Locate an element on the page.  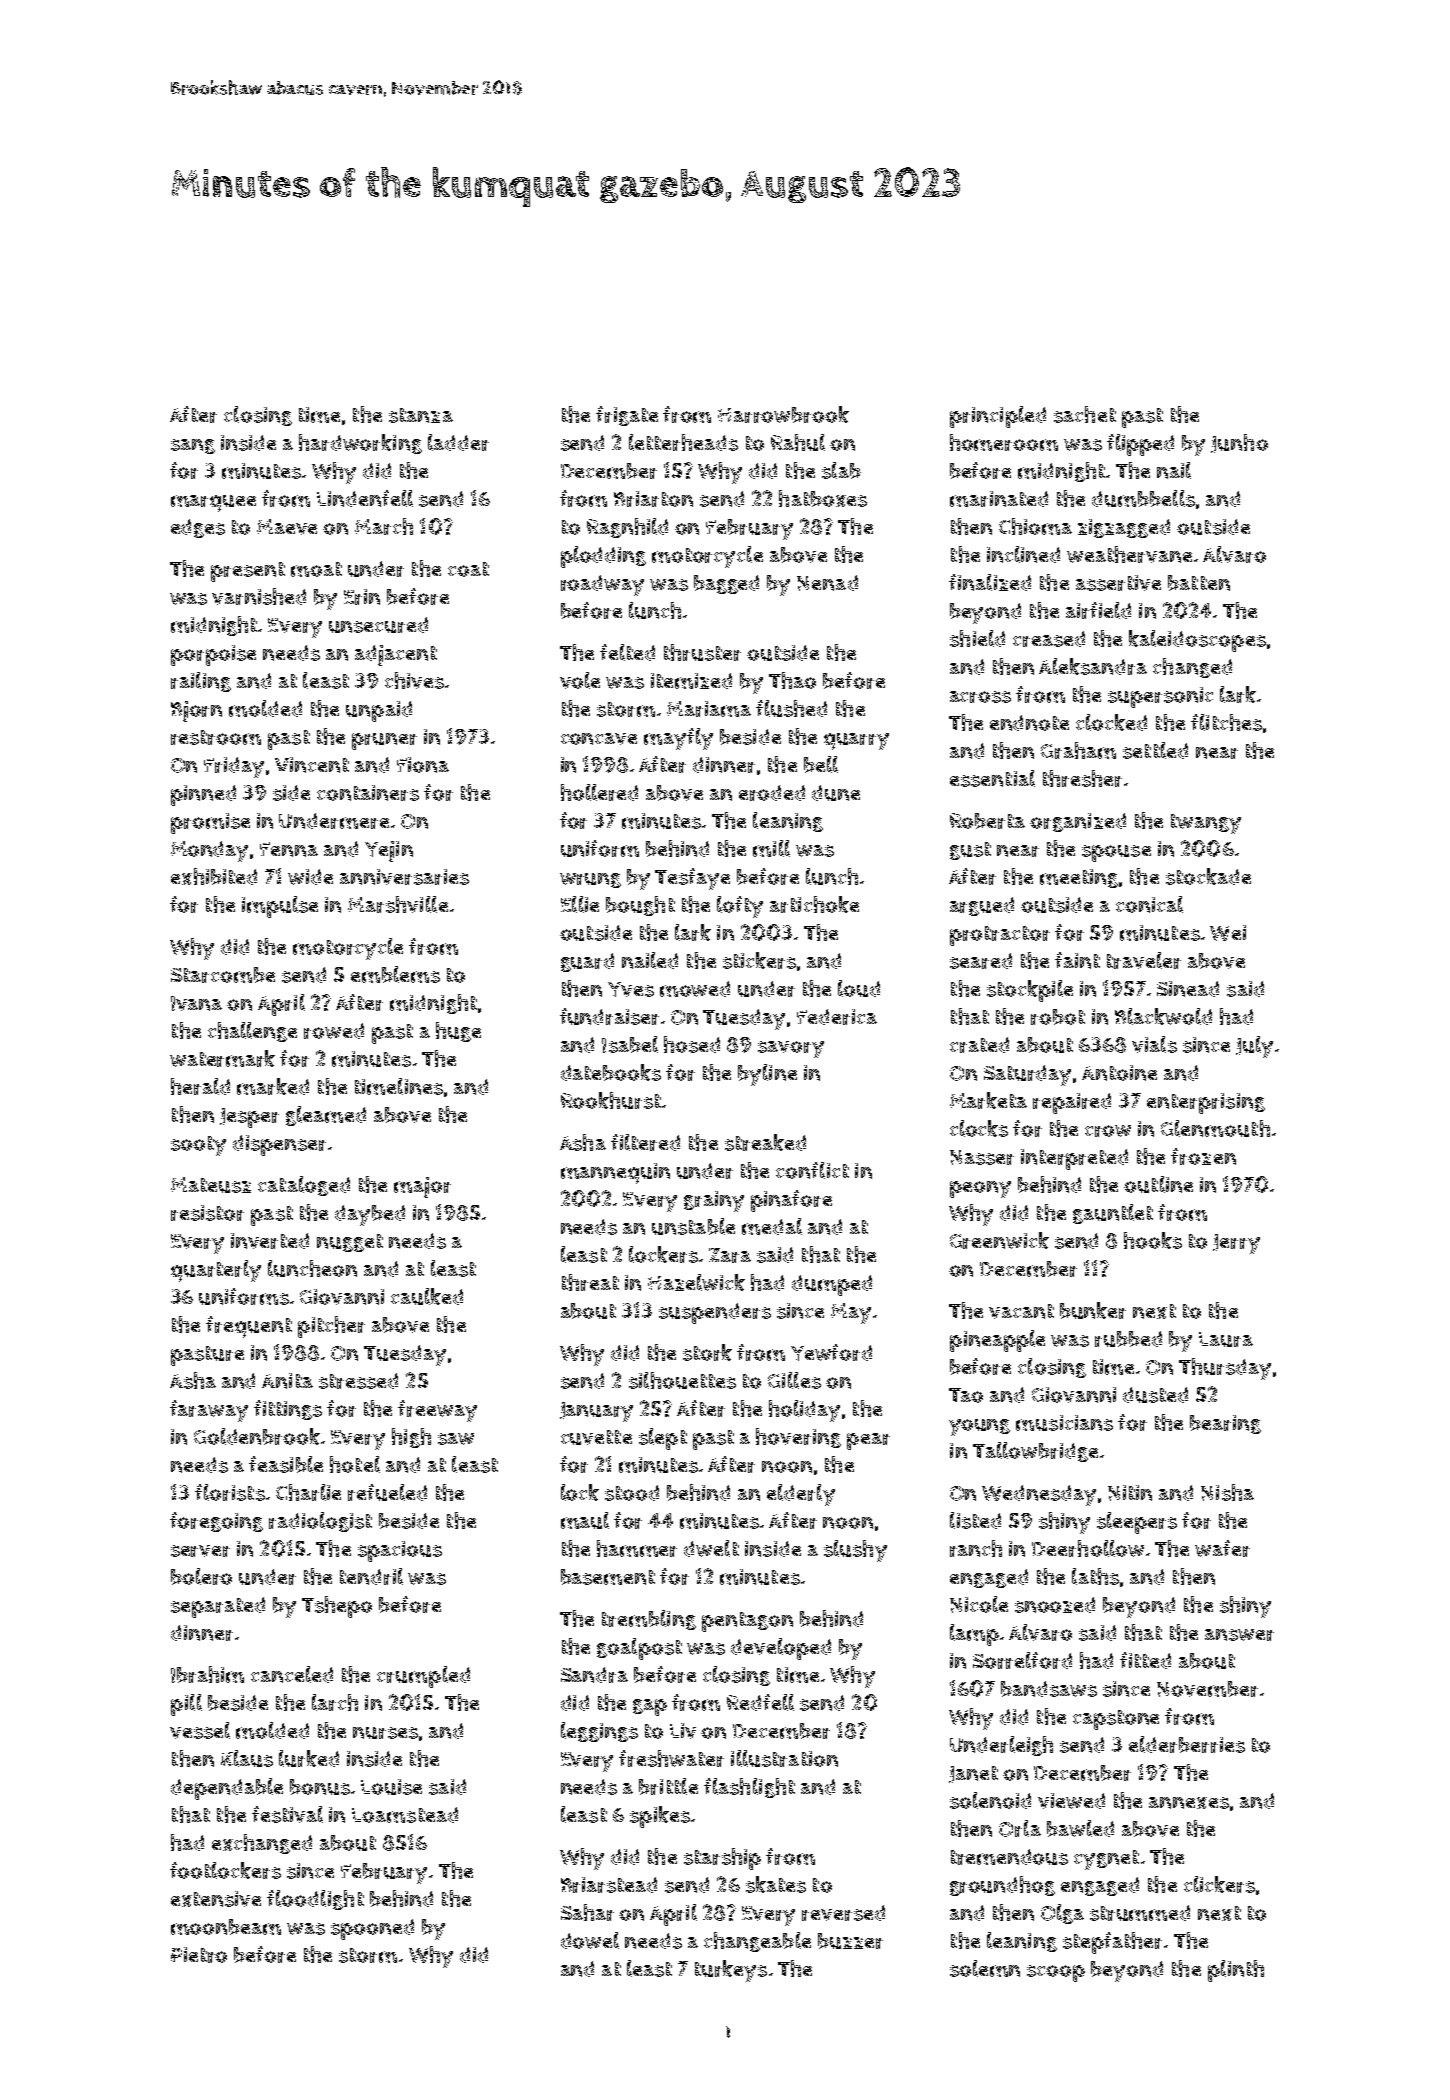
Tshepo is located at coordinates (337, 1607).
